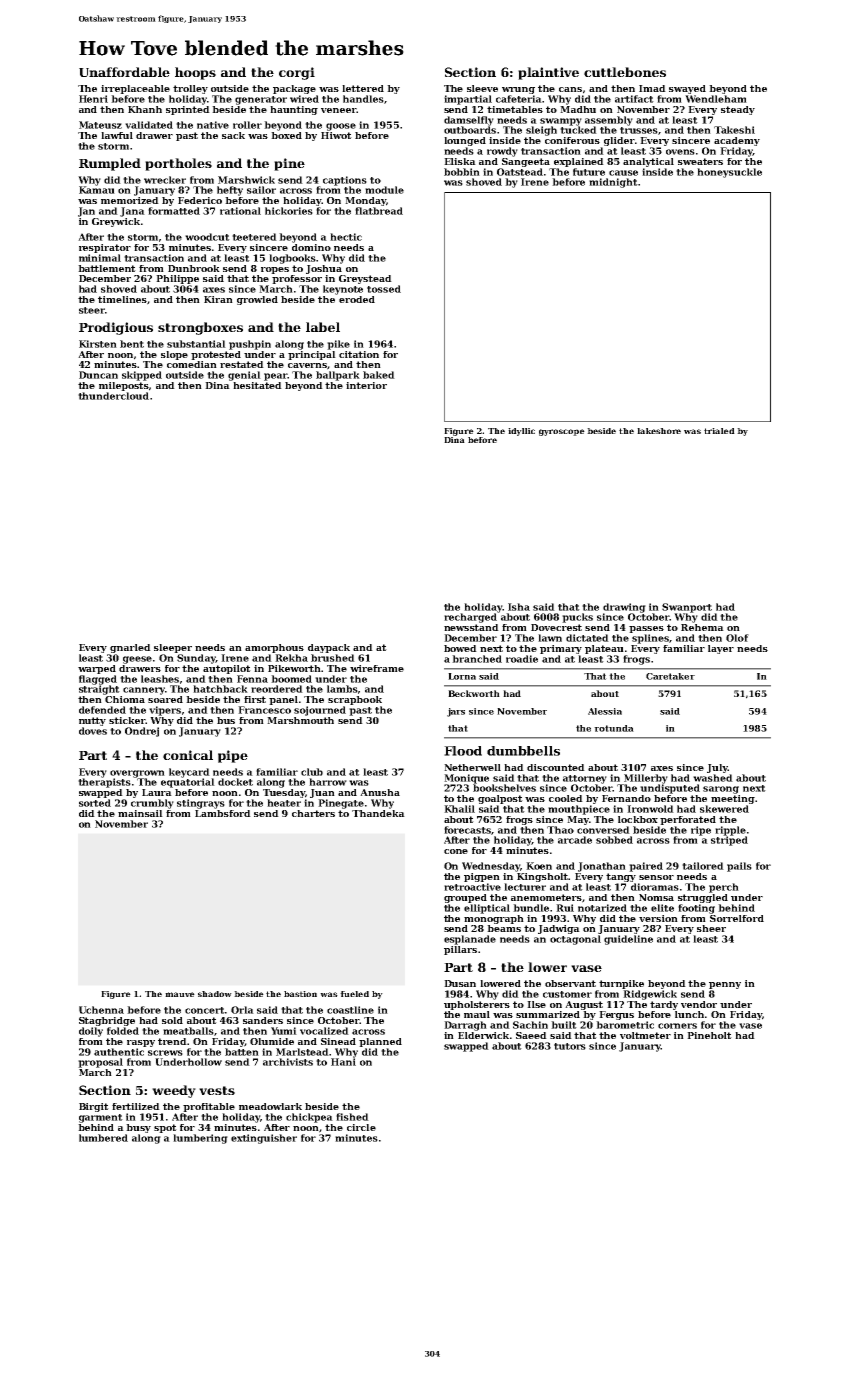 Image resolution: width=849 pixels, height=1400 pixels. What do you see at coordinates (520, 172) in the screenshot?
I see `Oatstead` at bounding box center [520, 172].
